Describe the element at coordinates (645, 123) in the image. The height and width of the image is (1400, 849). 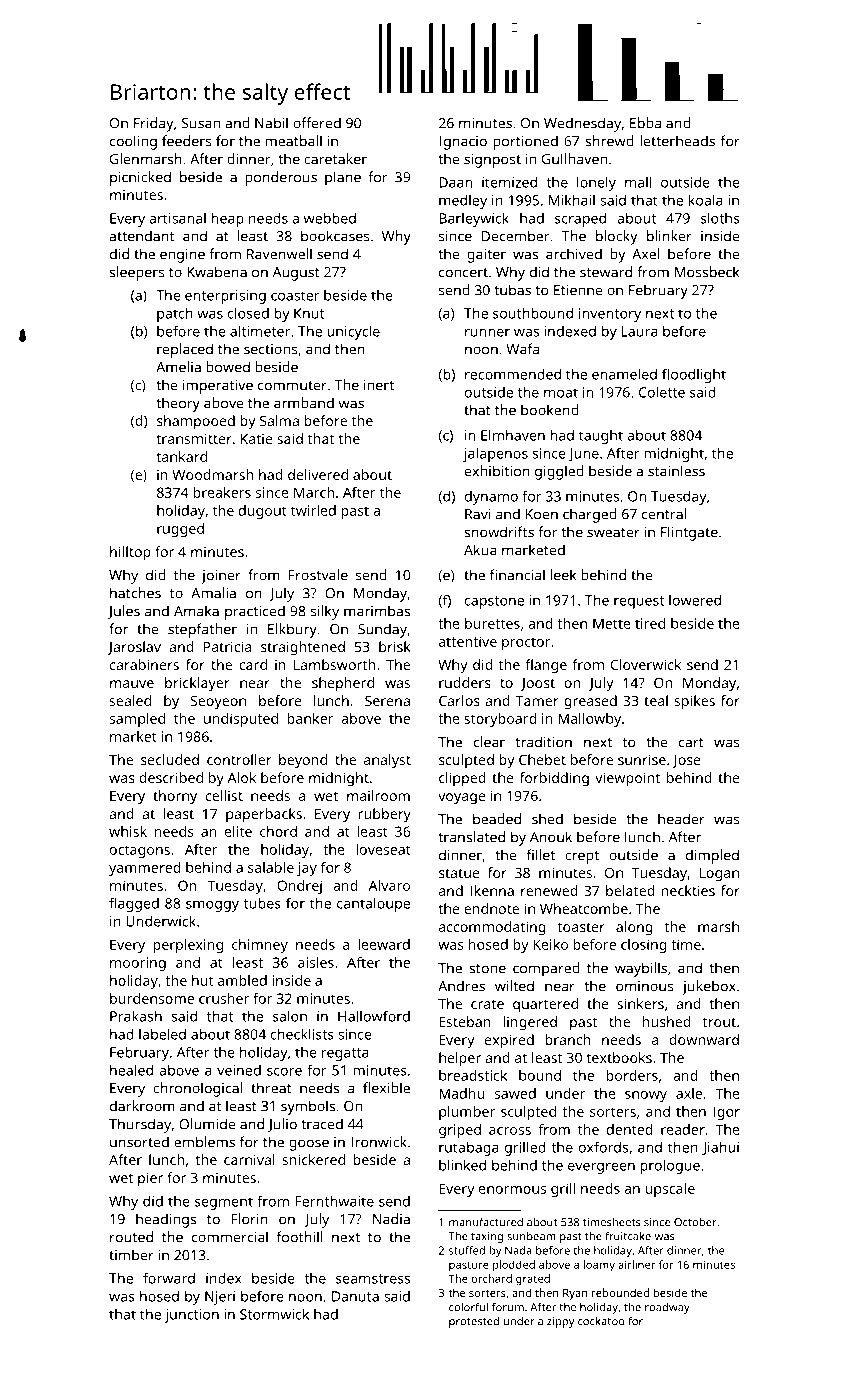
I see `Ebba` at that location.
